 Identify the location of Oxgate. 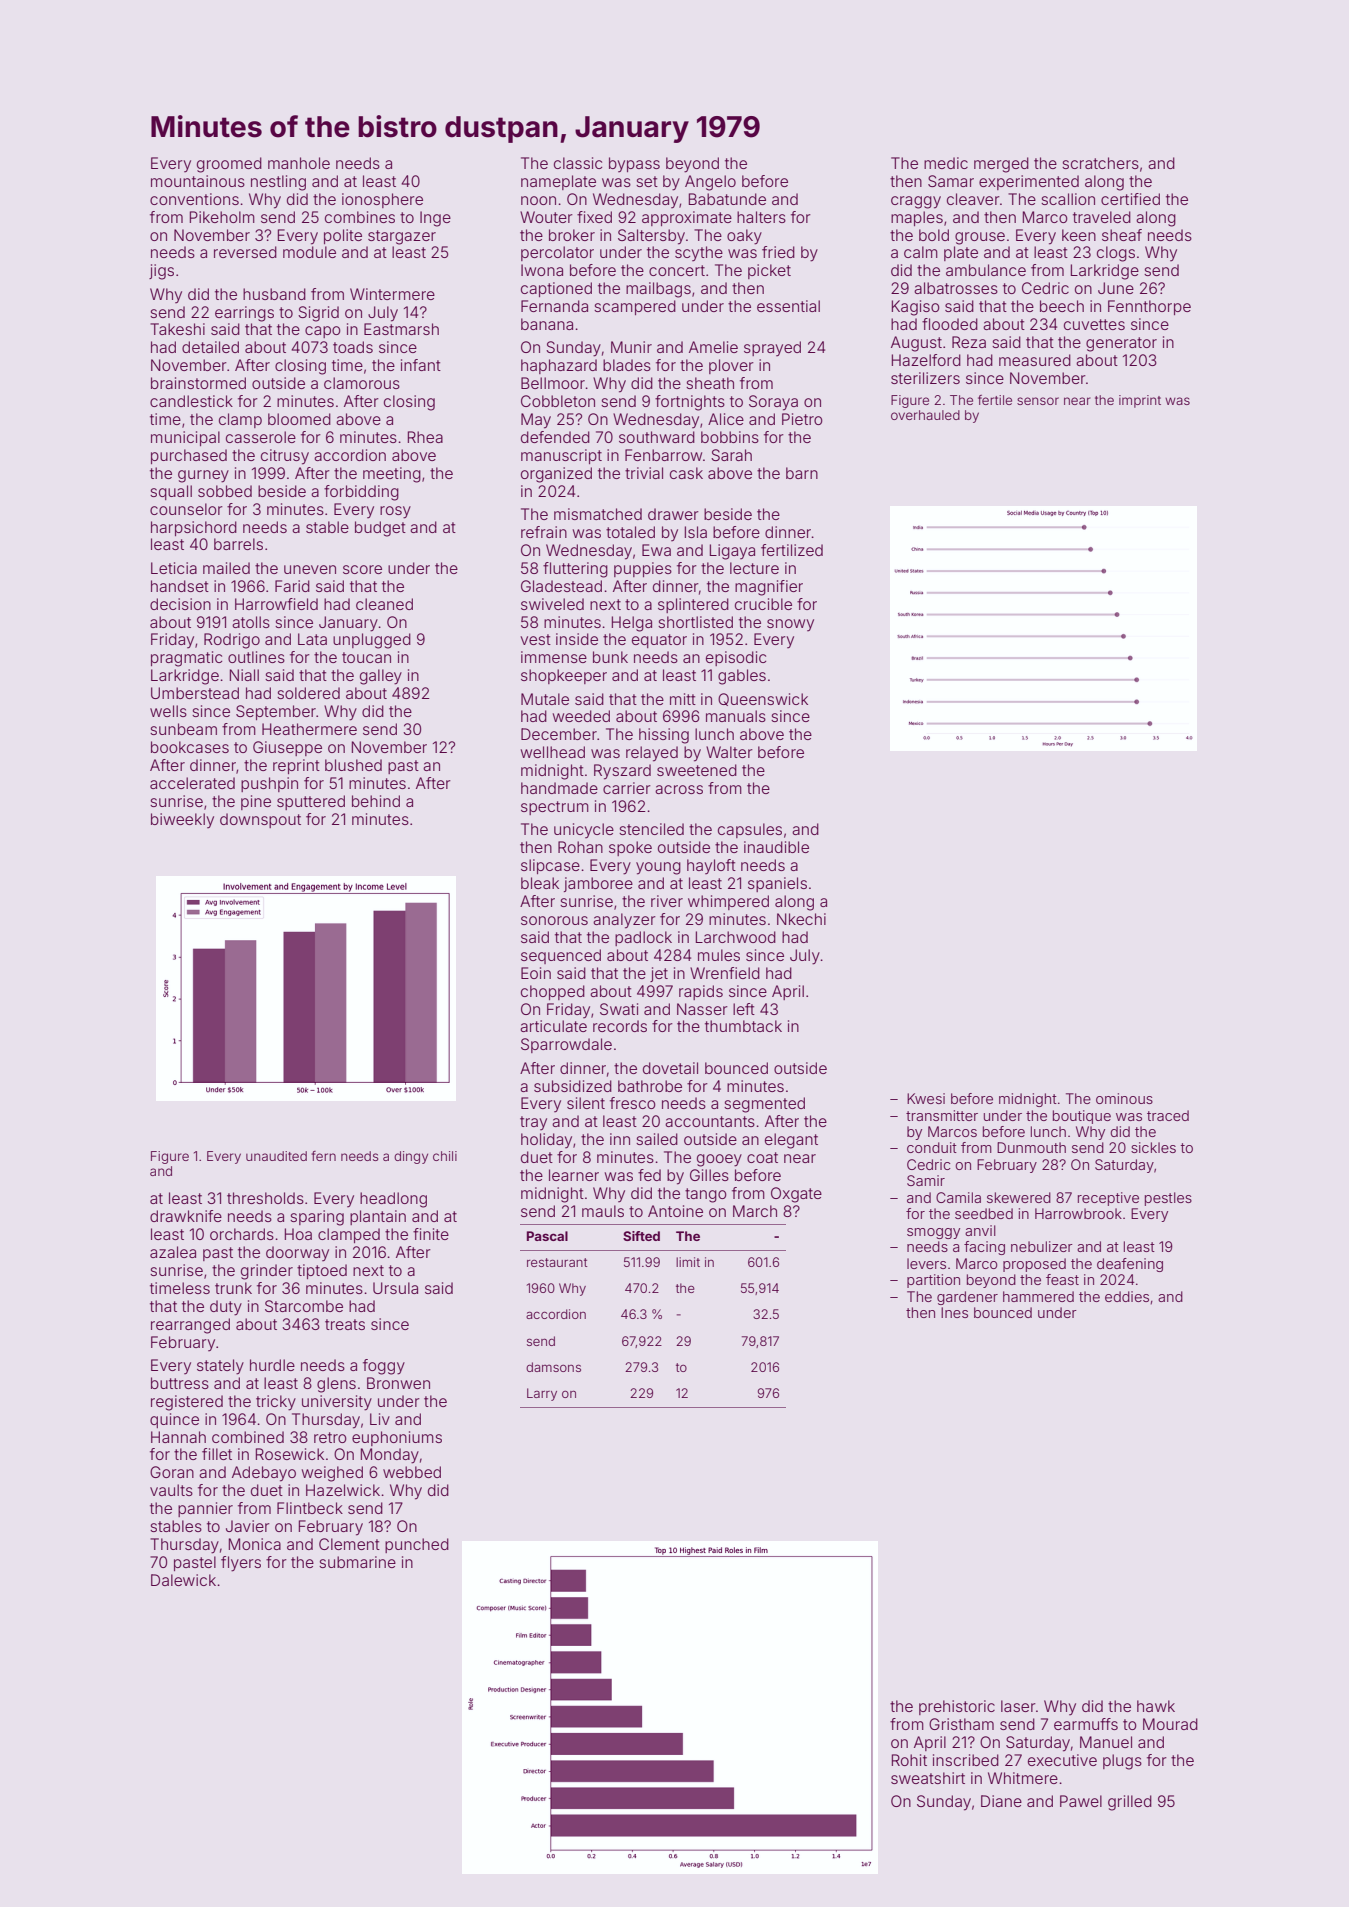
(796, 1195).
